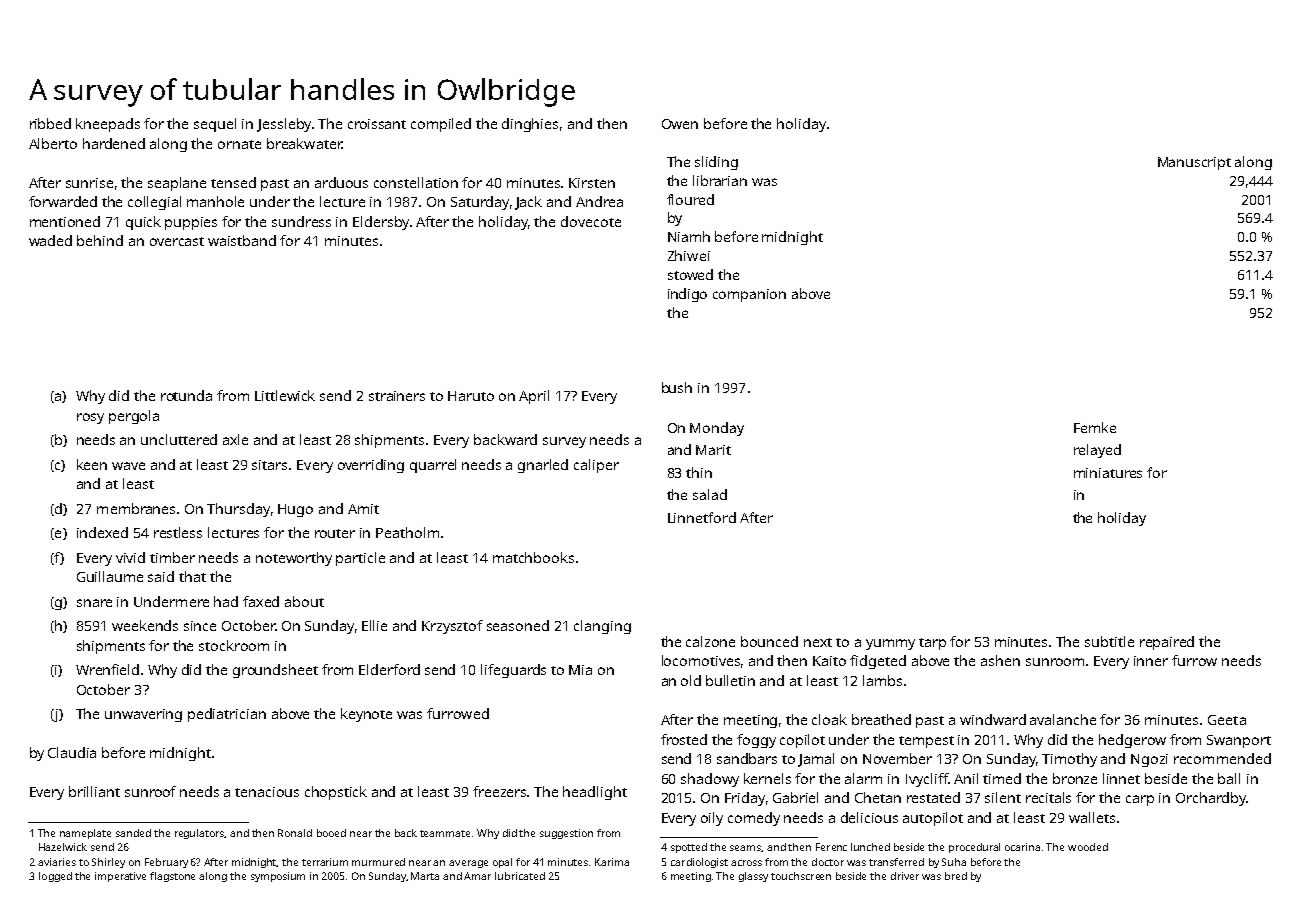  Describe the element at coordinates (749, 295) in the image. I see `companion` at that location.
